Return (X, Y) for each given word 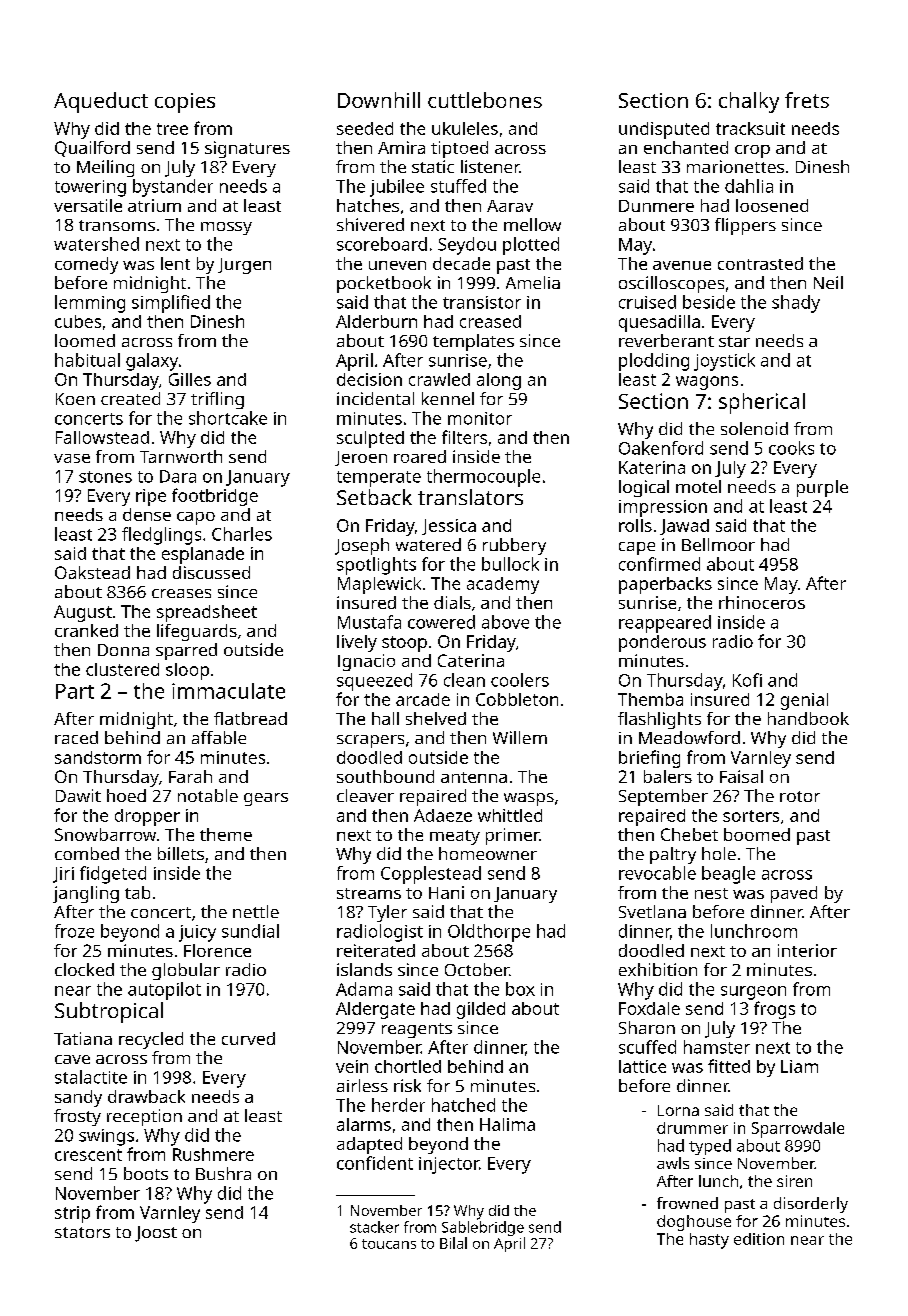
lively (357, 643)
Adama (364, 989)
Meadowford (689, 737)
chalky (749, 102)
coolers (520, 680)
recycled (151, 1040)
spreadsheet (207, 613)
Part (75, 691)
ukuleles (465, 128)
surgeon (753, 993)
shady (796, 304)
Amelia (533, 282)
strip (72, 1214)
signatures (247, 149)
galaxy (152, 362)
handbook (808, 718)
